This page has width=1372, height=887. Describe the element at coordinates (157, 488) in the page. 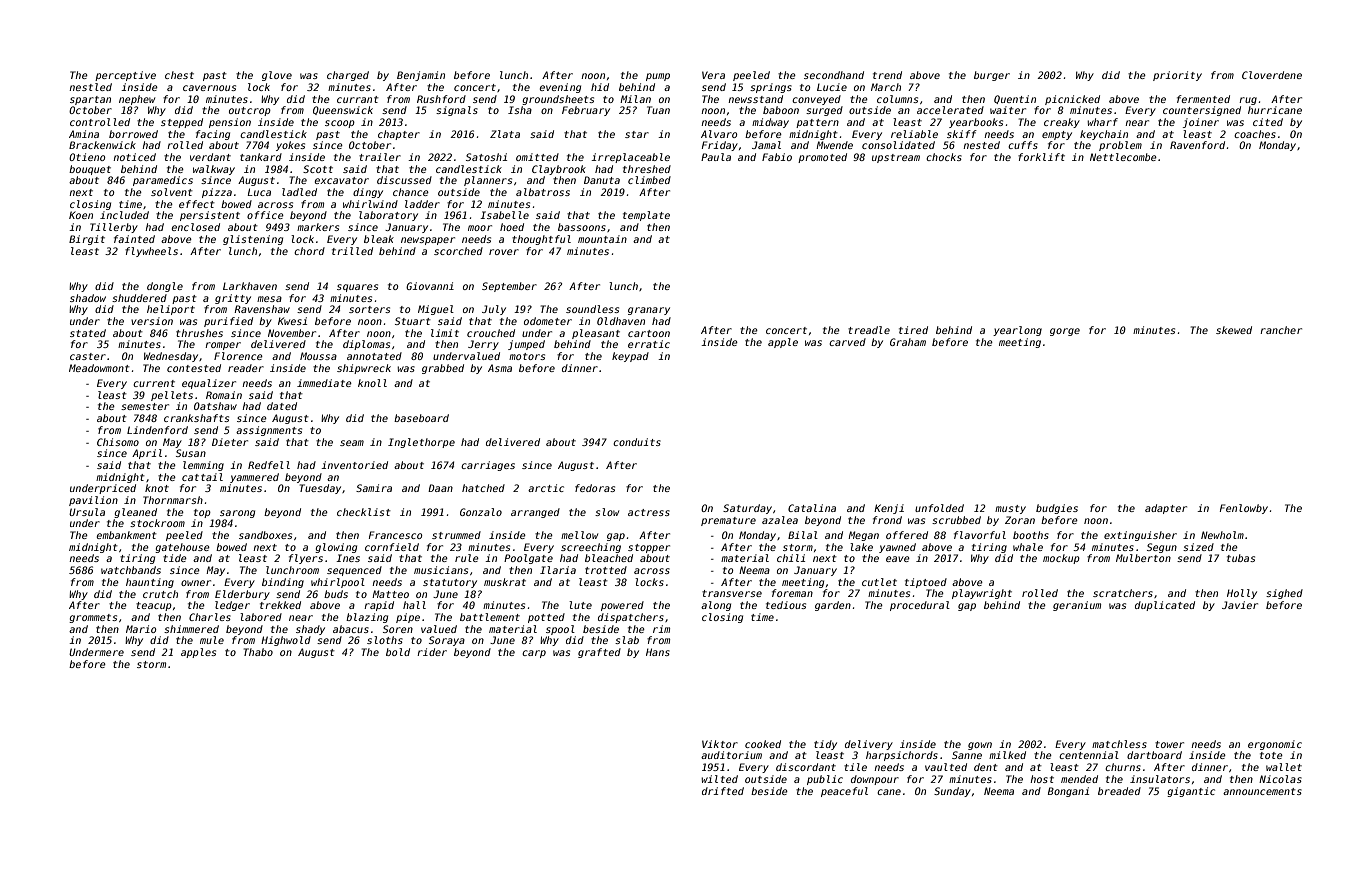

I see `knot` at that location.
